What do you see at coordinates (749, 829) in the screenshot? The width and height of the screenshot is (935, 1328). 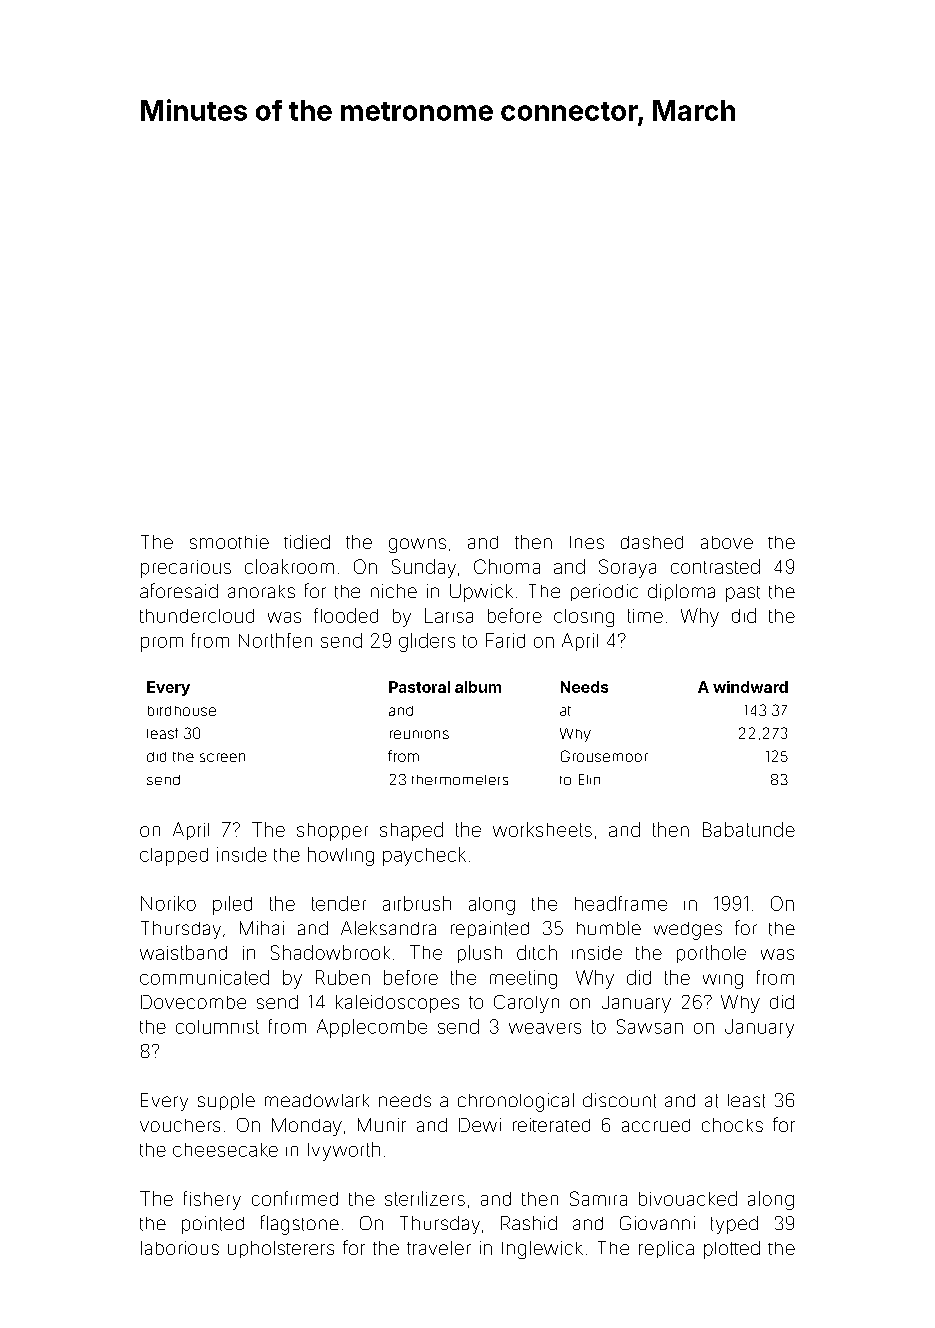 I see `Babatunde` at bounding box center [749, 829].
